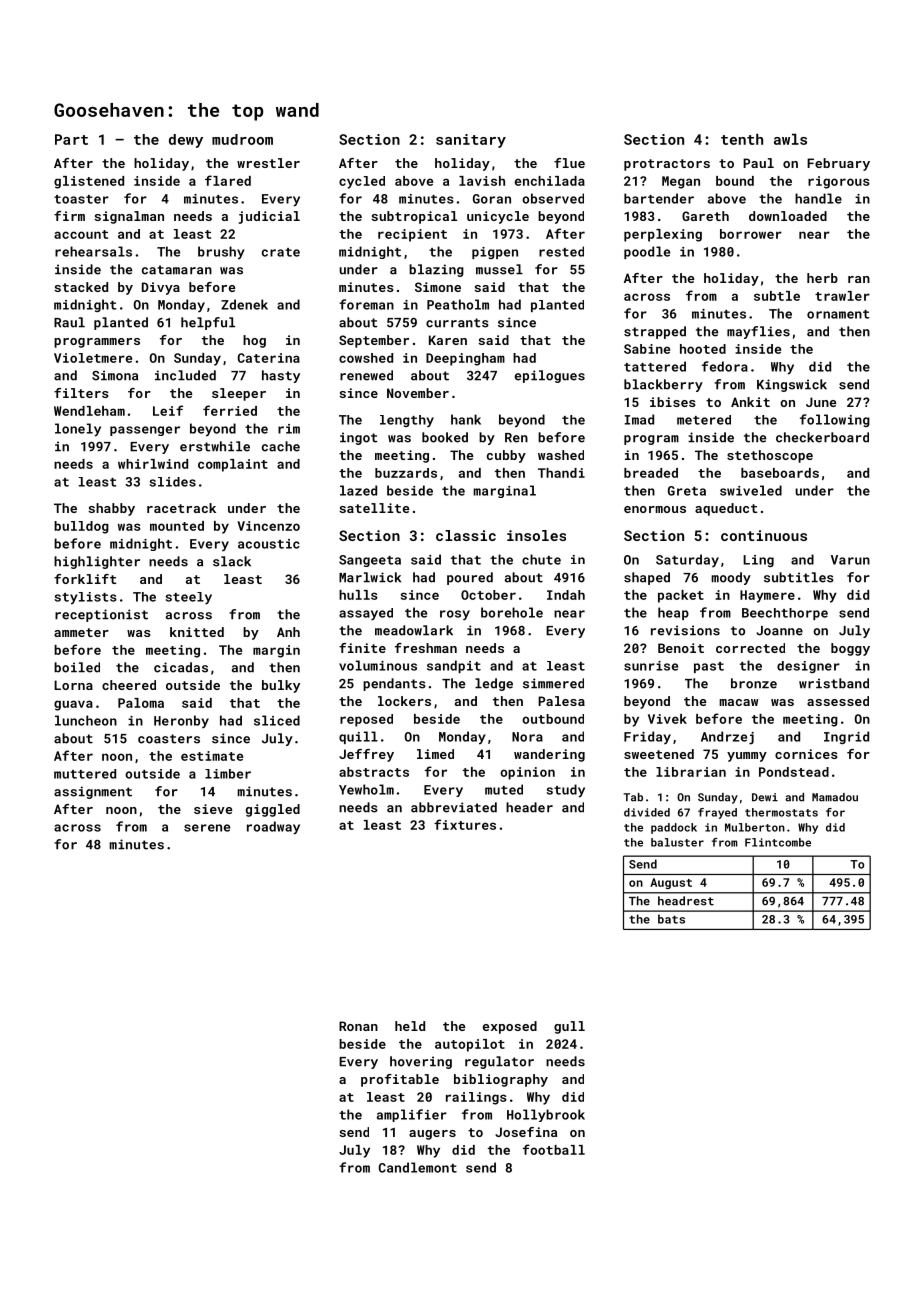  What do you see at coordinates (834, 683) in the page?
I see `wristband` at bounding box center [834, 683].
